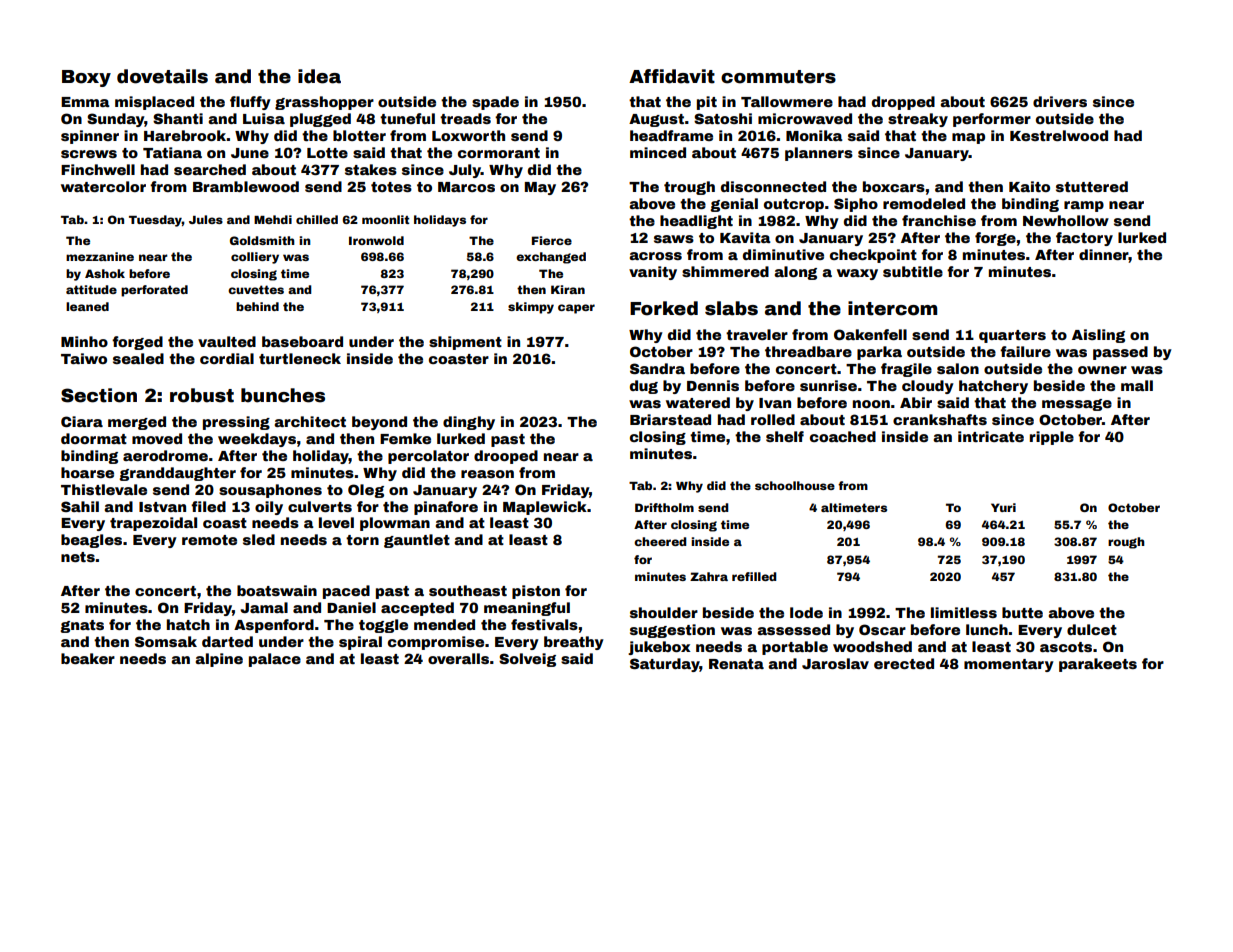 The width and height of the image is (1233, 952). I want to click on failure, so click(1025, 351).
